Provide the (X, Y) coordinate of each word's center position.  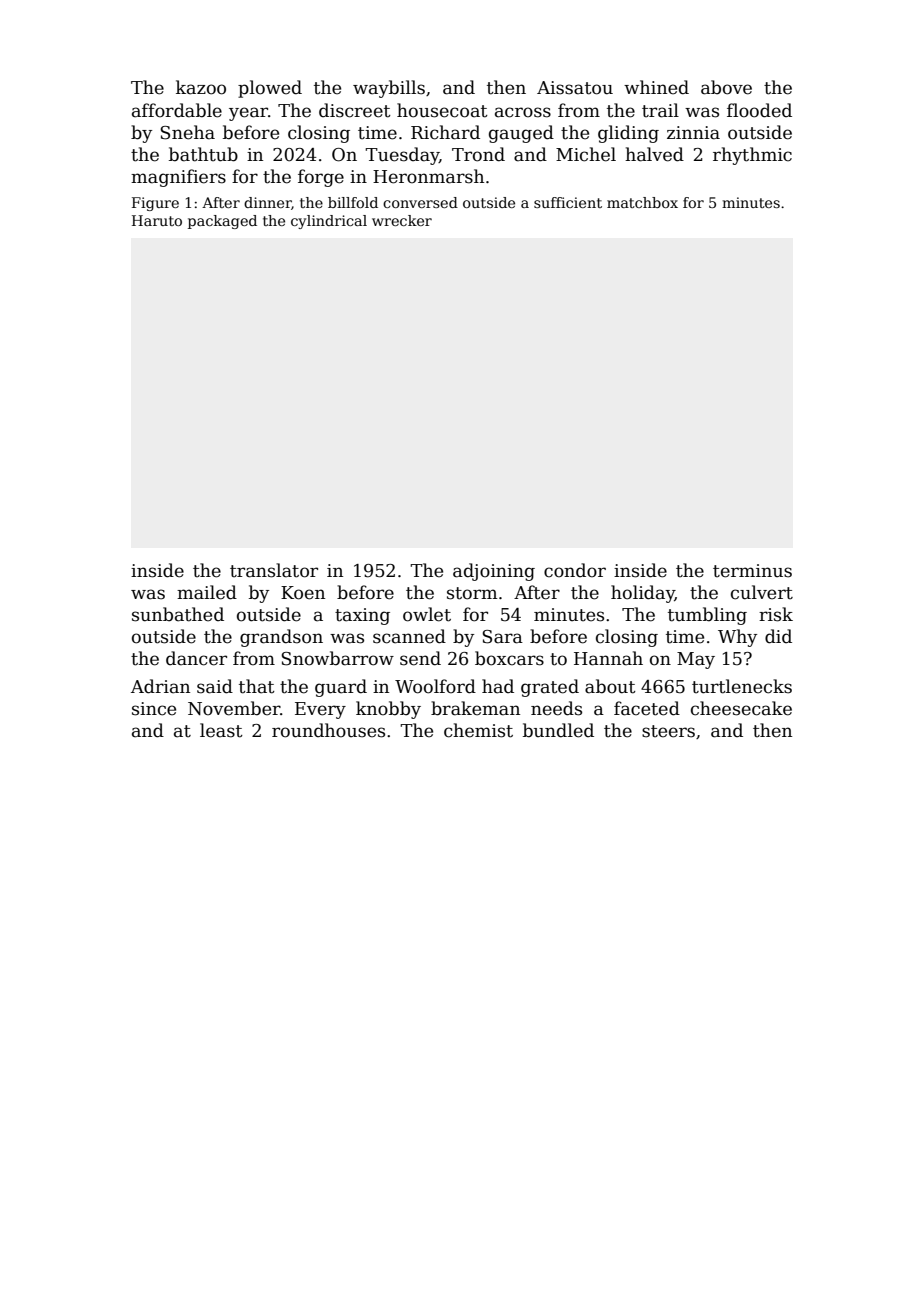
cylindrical (329, 222)
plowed (270, 89)
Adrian (160, 686)
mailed (207, 592)
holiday (643, 594)
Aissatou (575, 88)
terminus (752, 571)
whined (656, 87)
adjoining (494, 572)
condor (575, 570)
